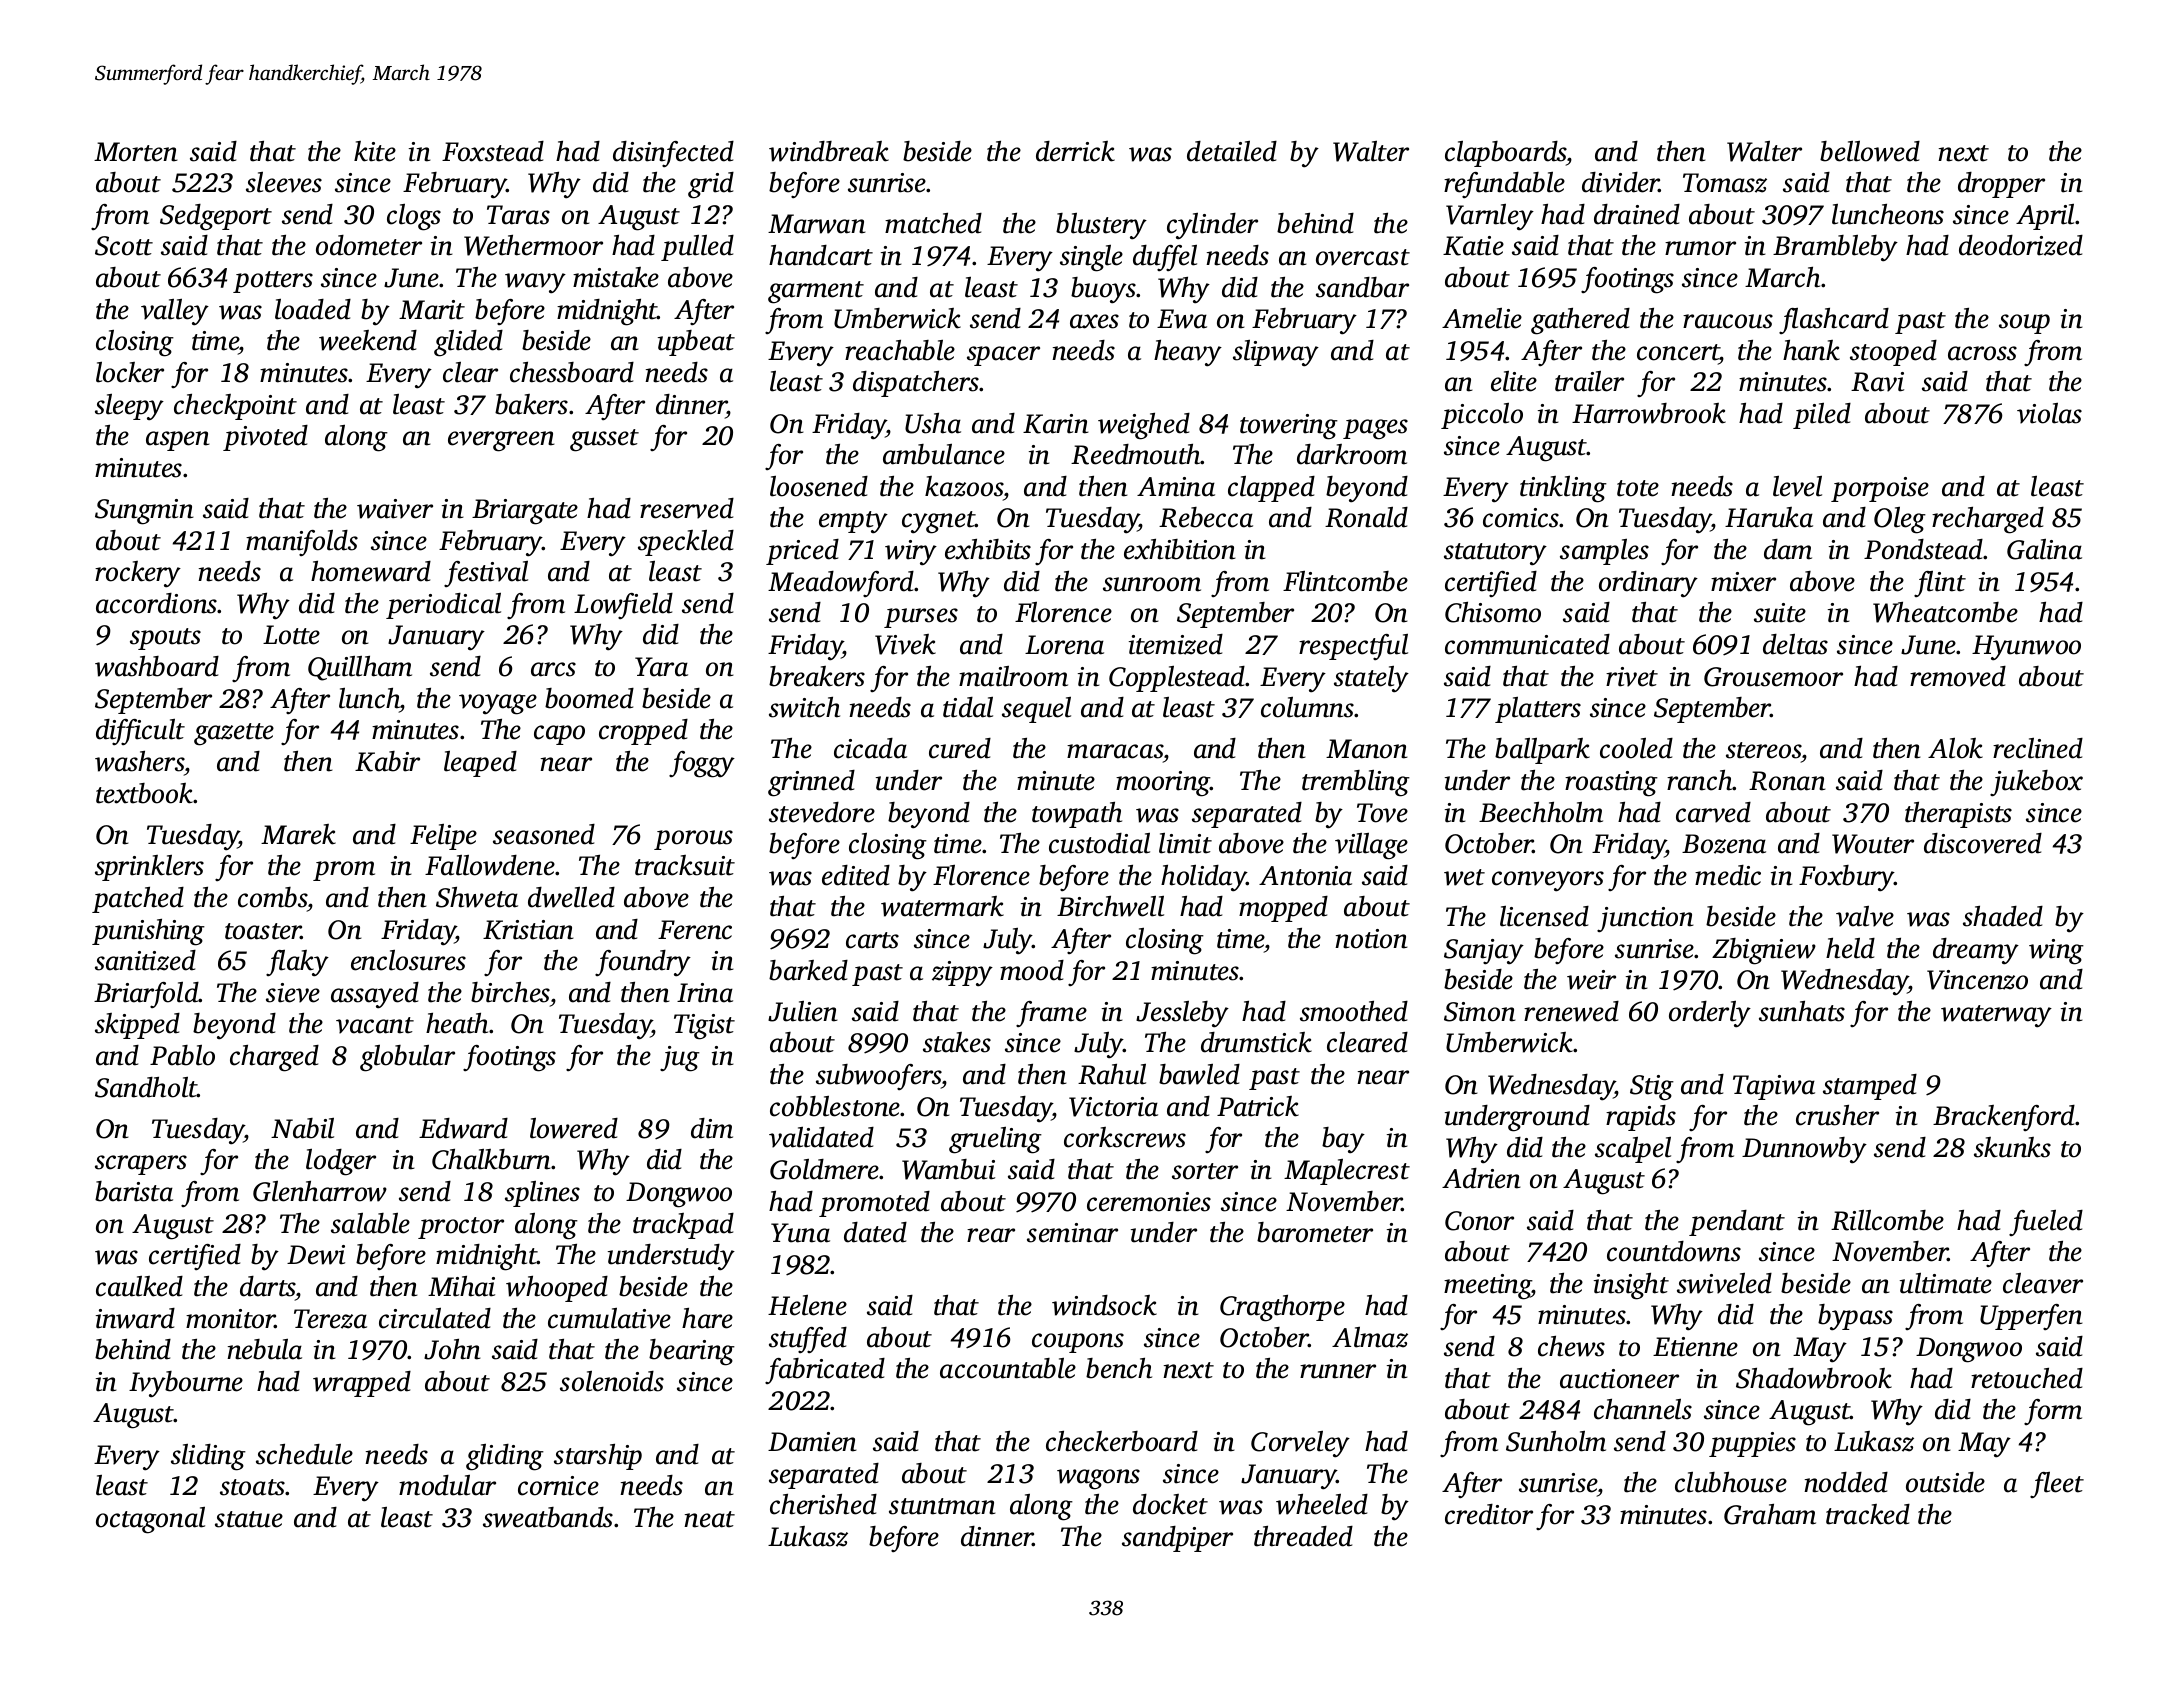 The width and height of the document is (2178, 1683). Describe the element at coordinates (2038, 748) in the document. I see `reclined` at that location.
